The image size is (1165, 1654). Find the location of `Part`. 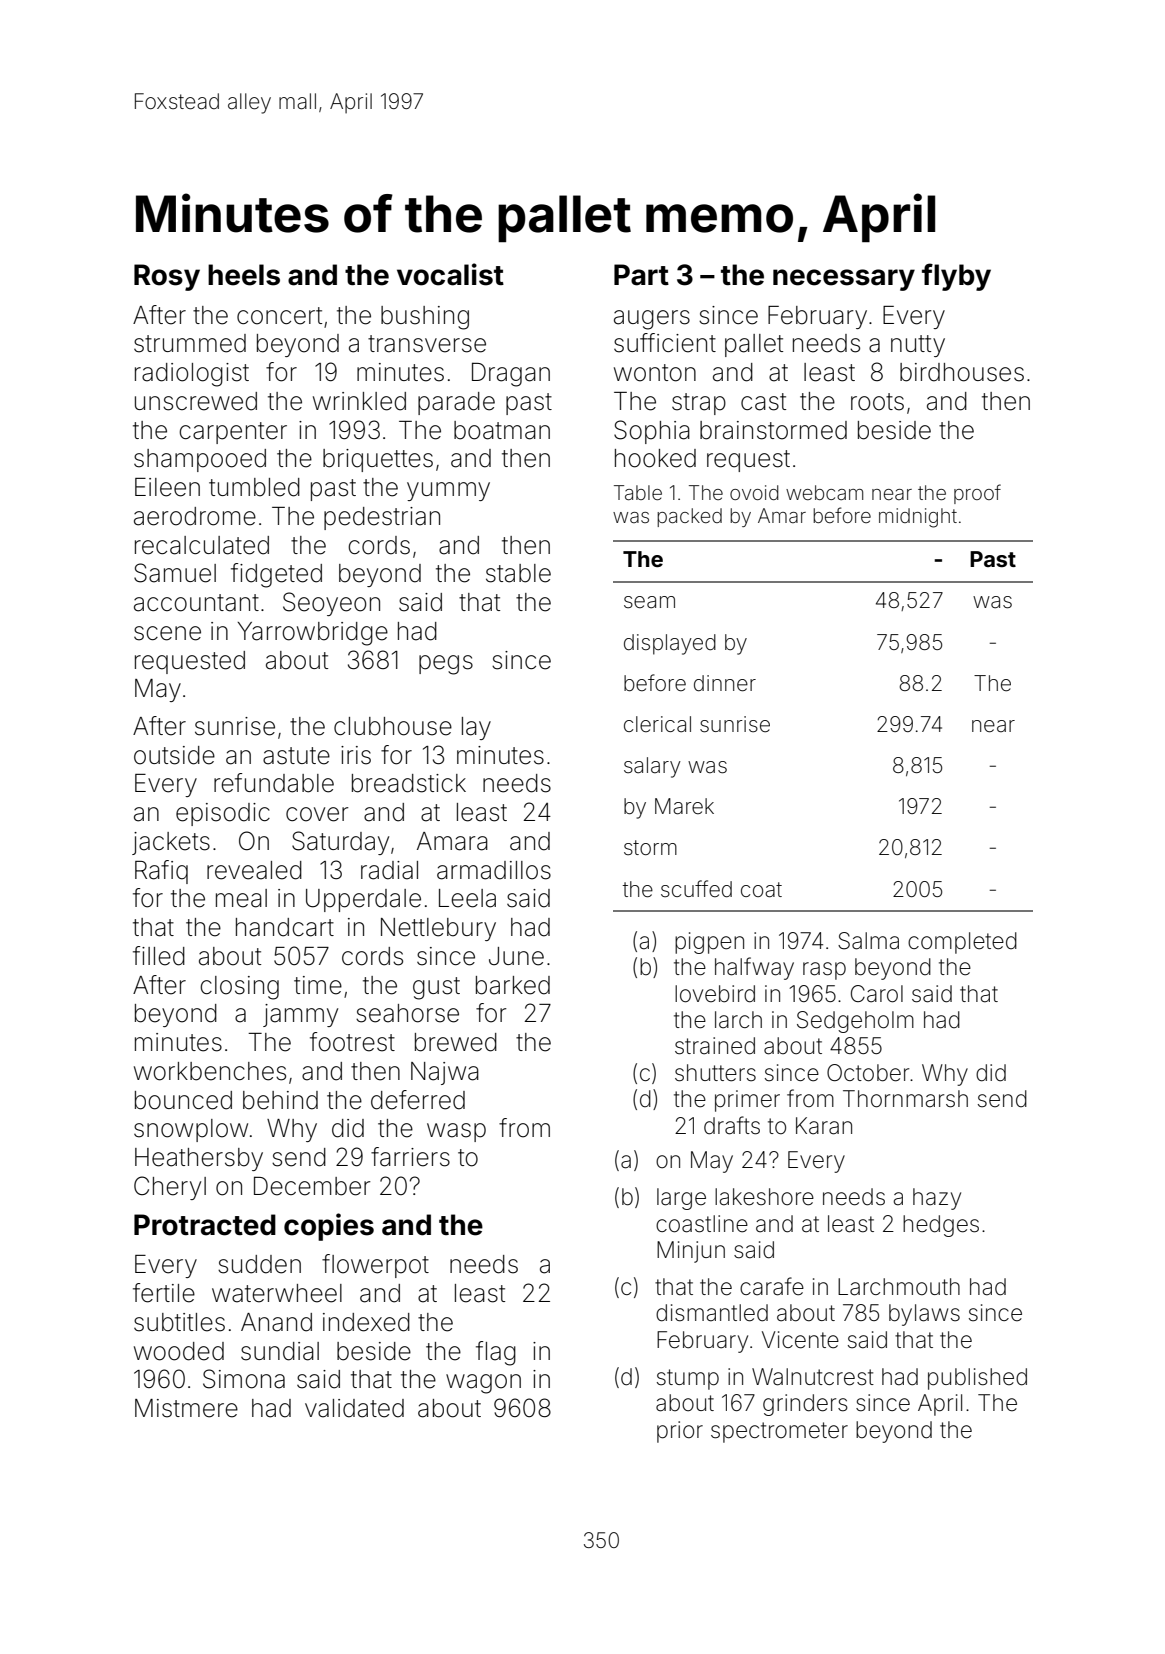

Part is located at coordinates (641, 275).
